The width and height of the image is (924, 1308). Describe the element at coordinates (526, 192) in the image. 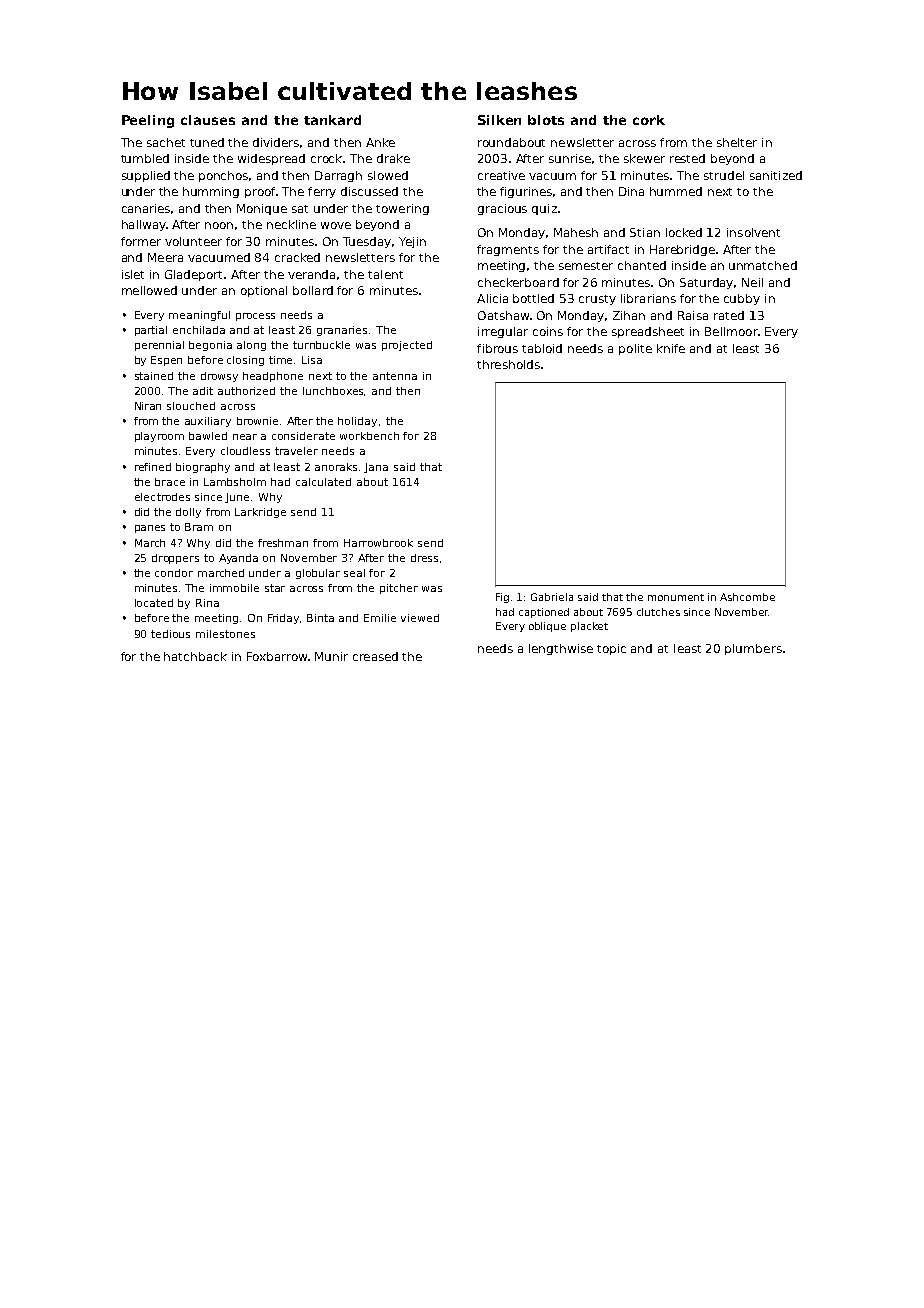

I see `figurines` at that location.
